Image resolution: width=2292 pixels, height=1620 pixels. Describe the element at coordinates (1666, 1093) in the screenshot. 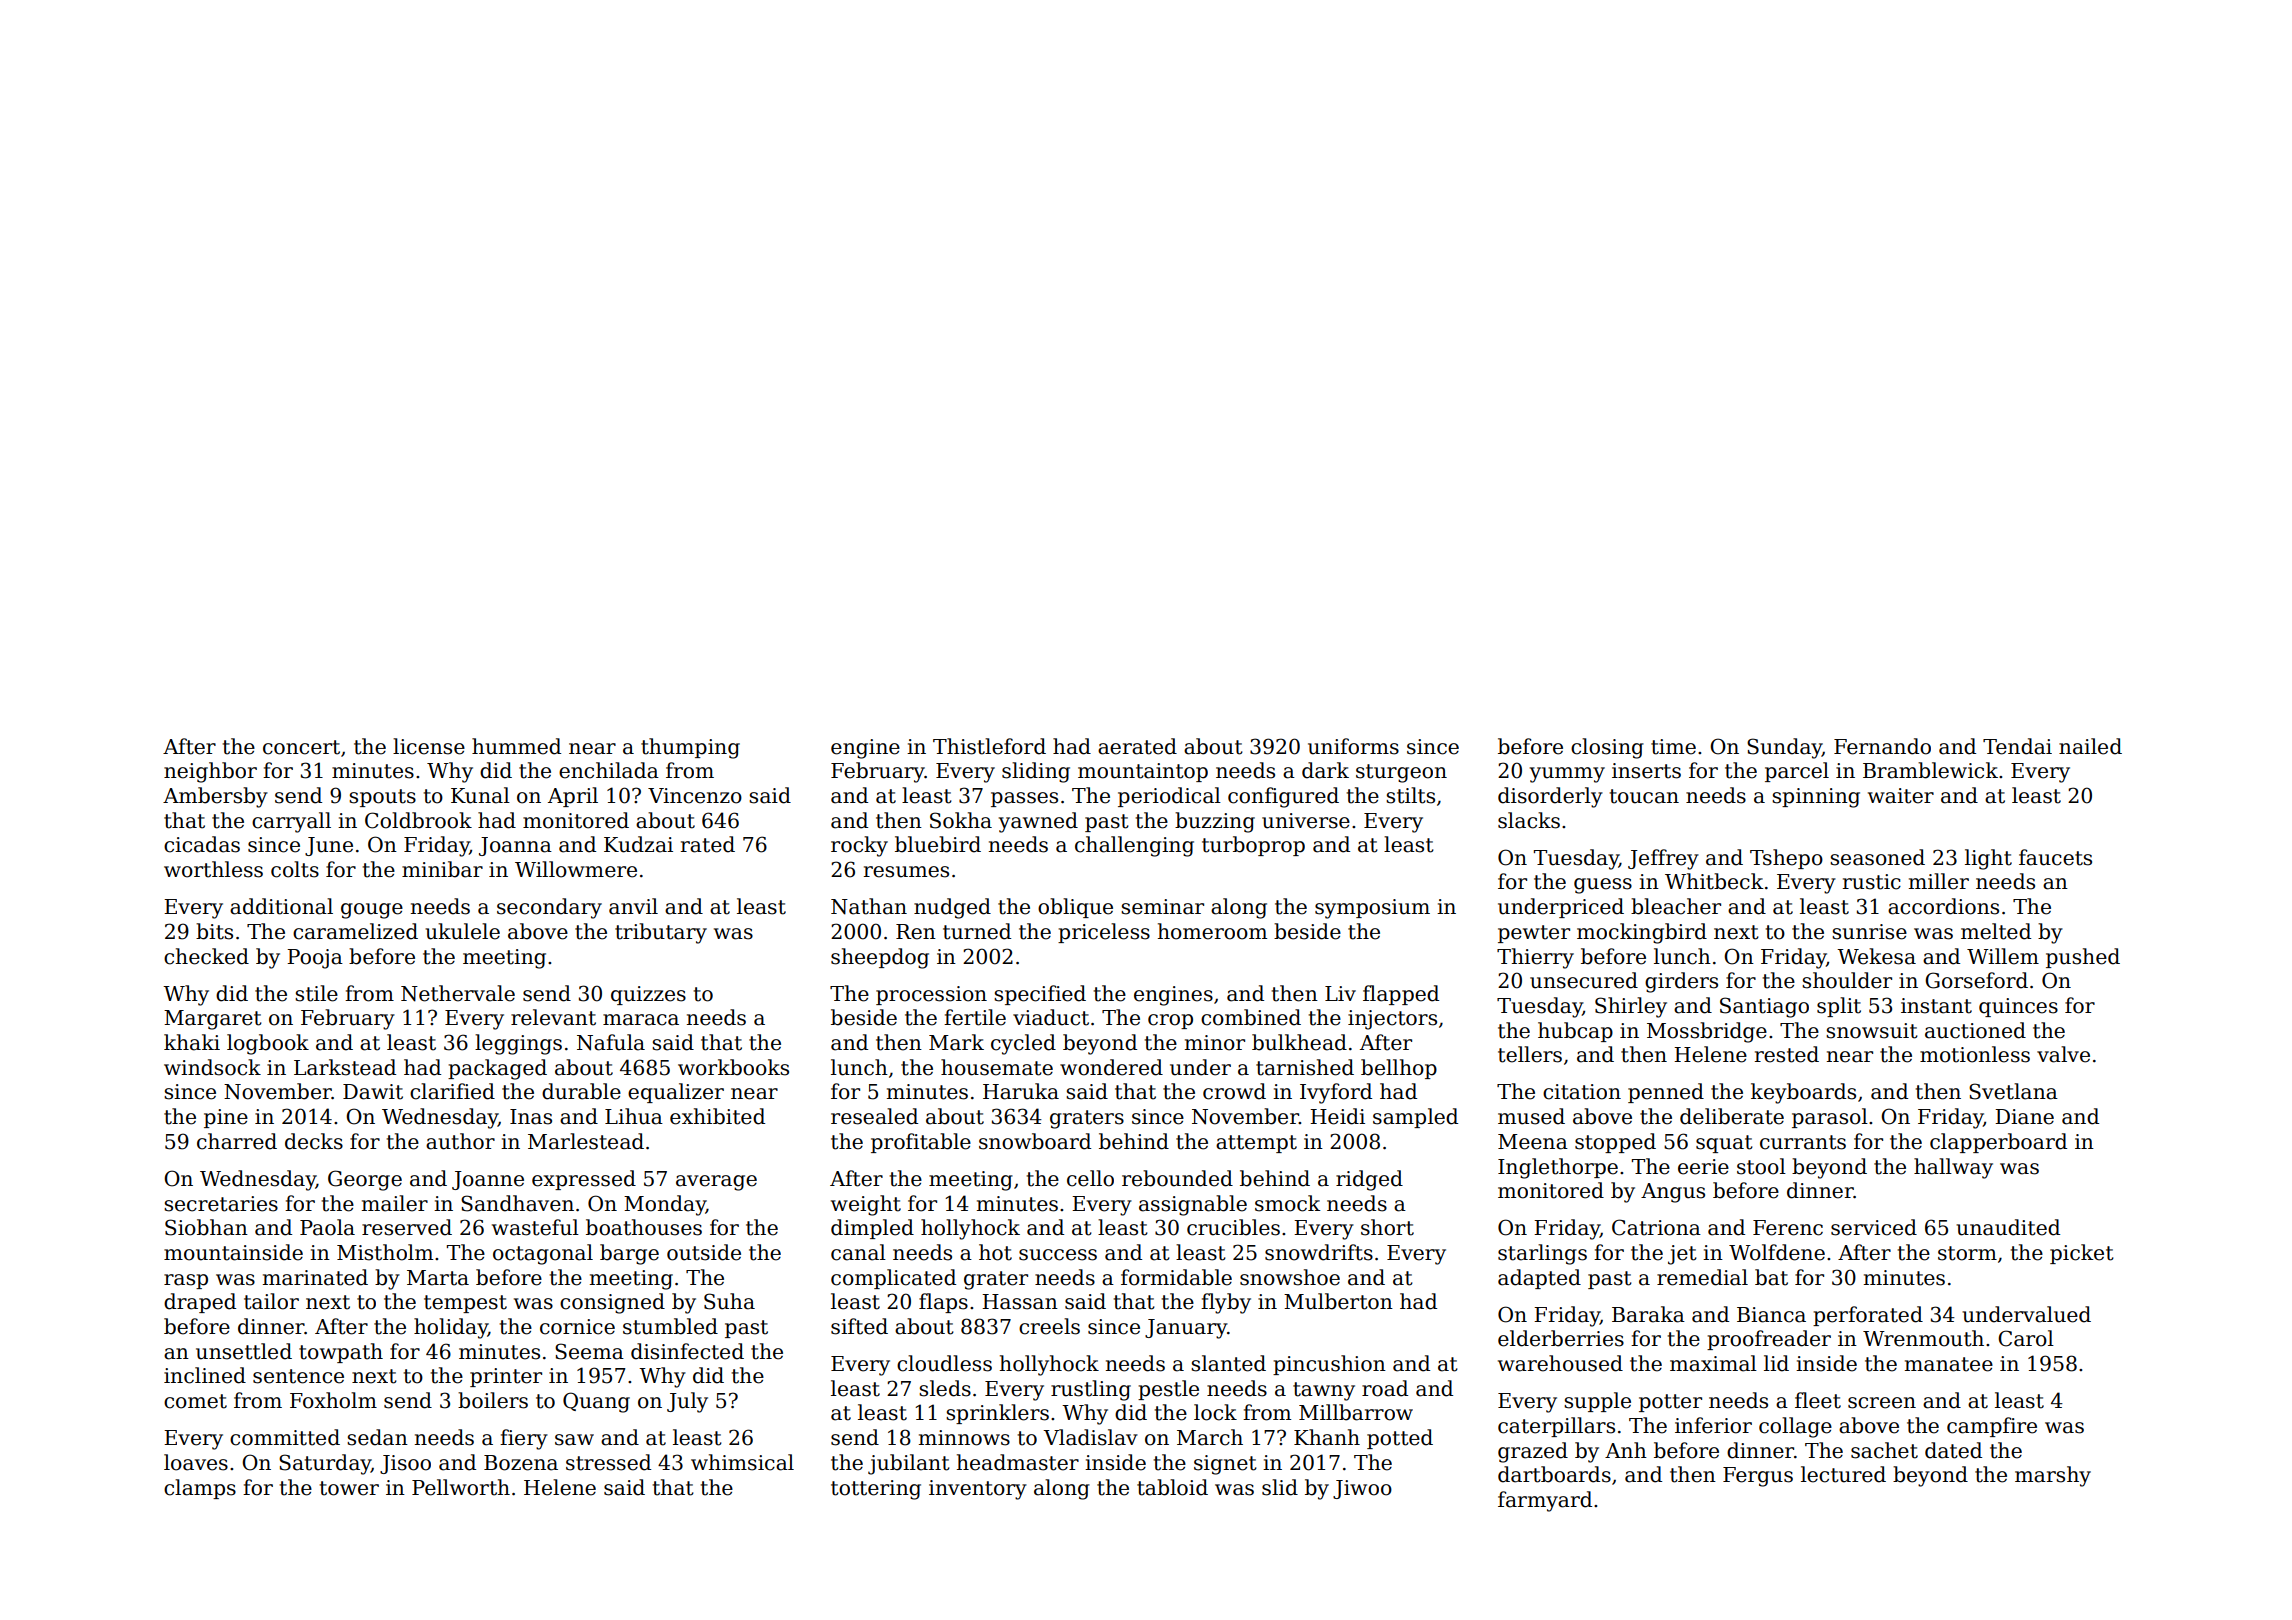

I see `penned` at that location.
